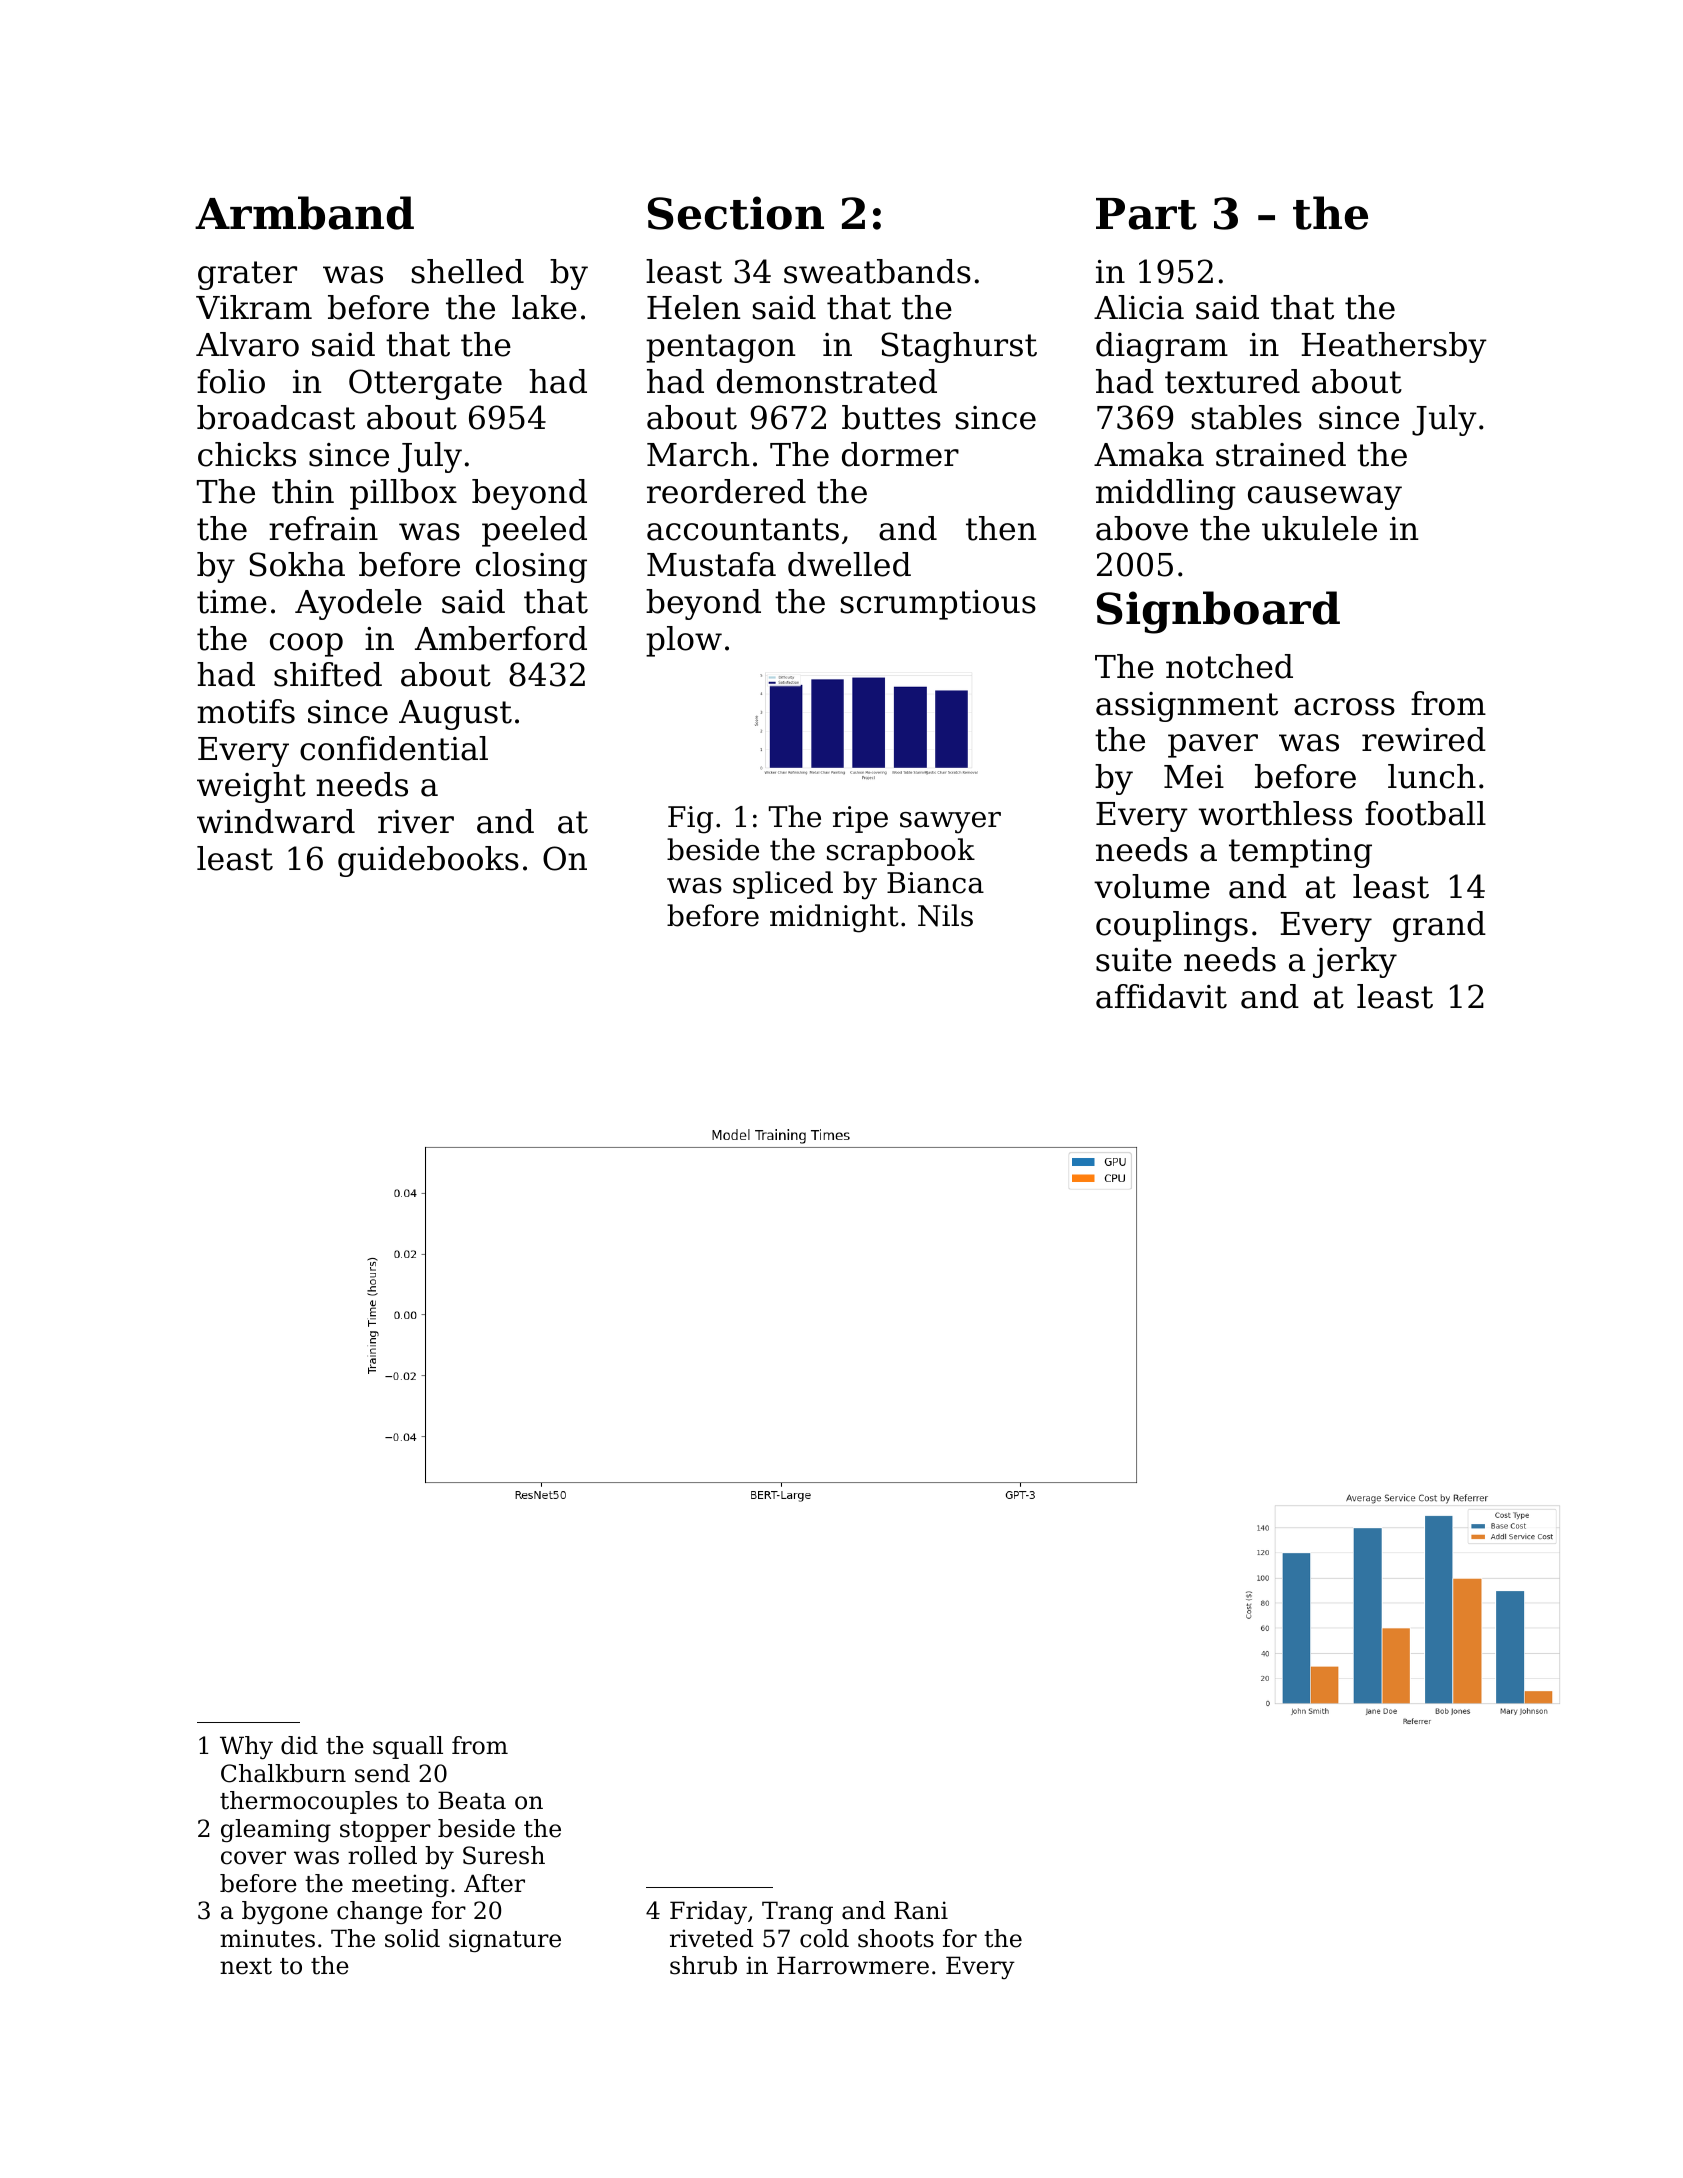  I want to click on Heathersby, so click(1394, 347).
